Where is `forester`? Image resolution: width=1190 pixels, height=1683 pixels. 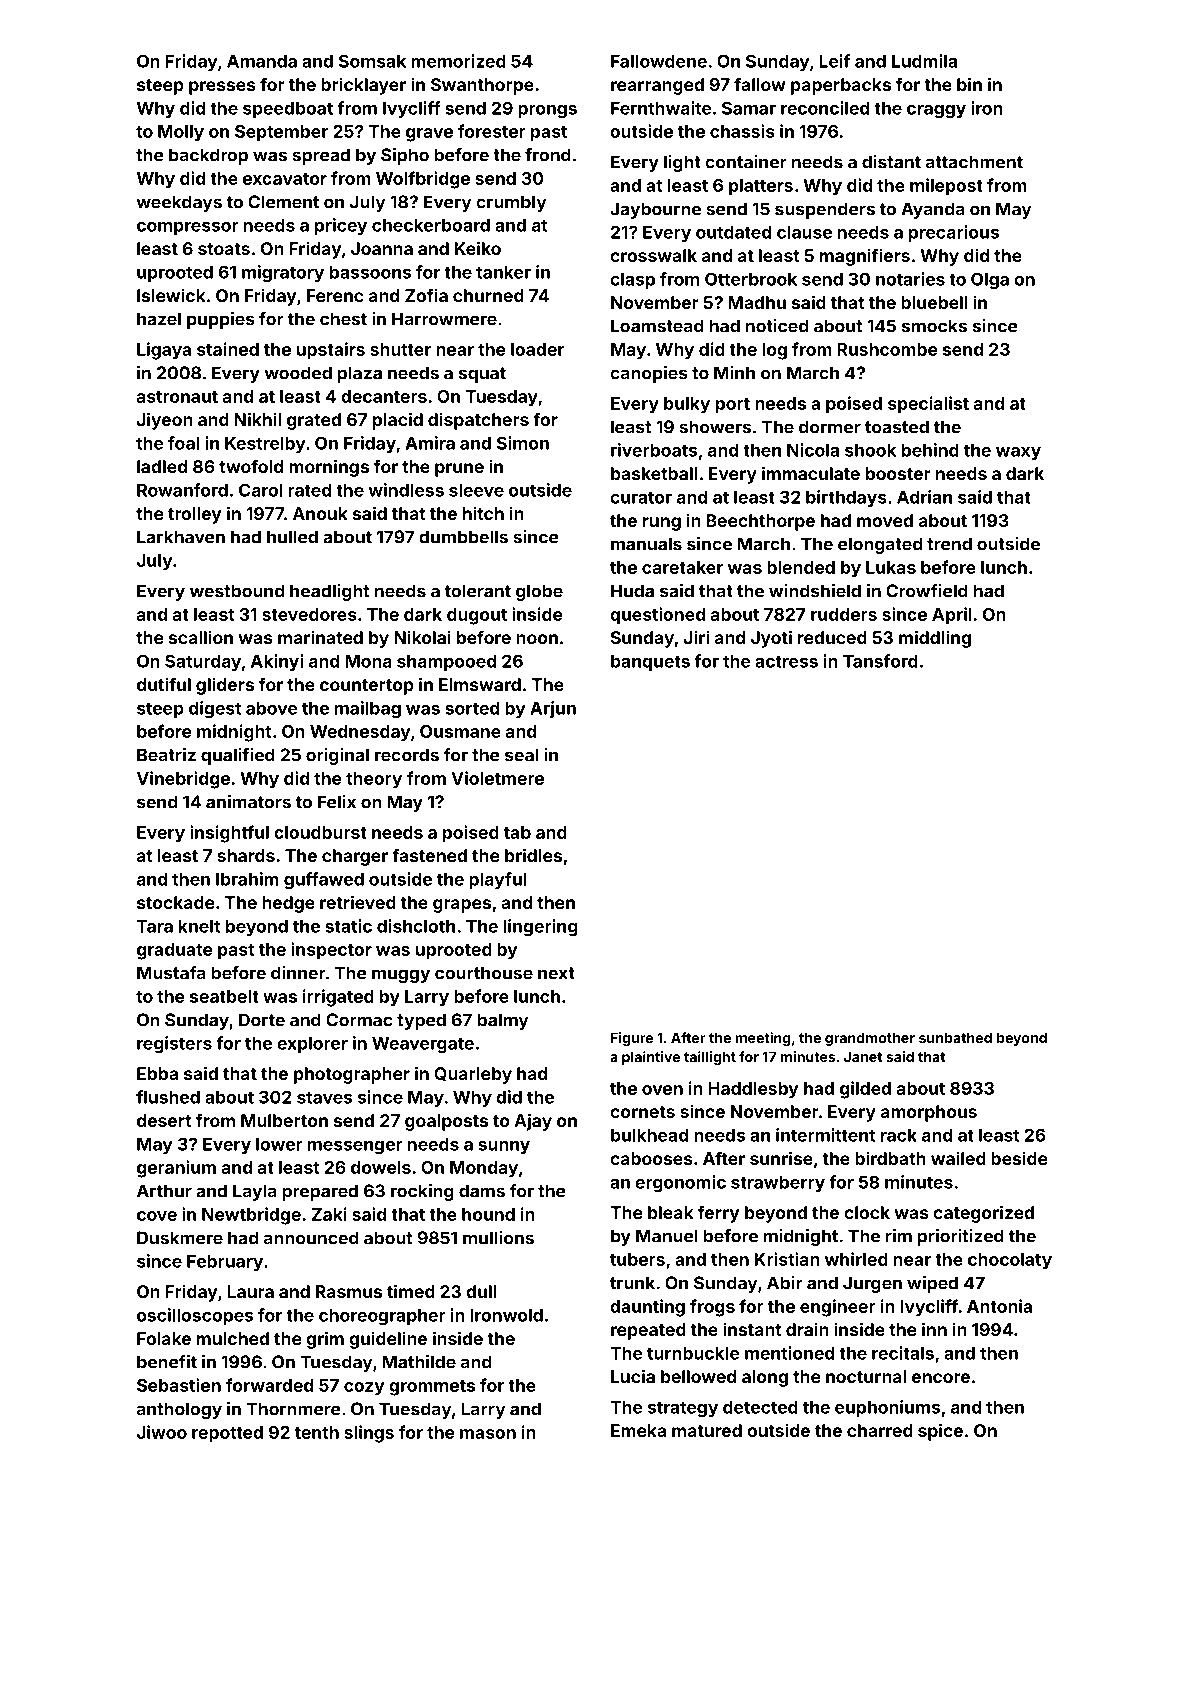
forester is located at coordinates (492, 131).
